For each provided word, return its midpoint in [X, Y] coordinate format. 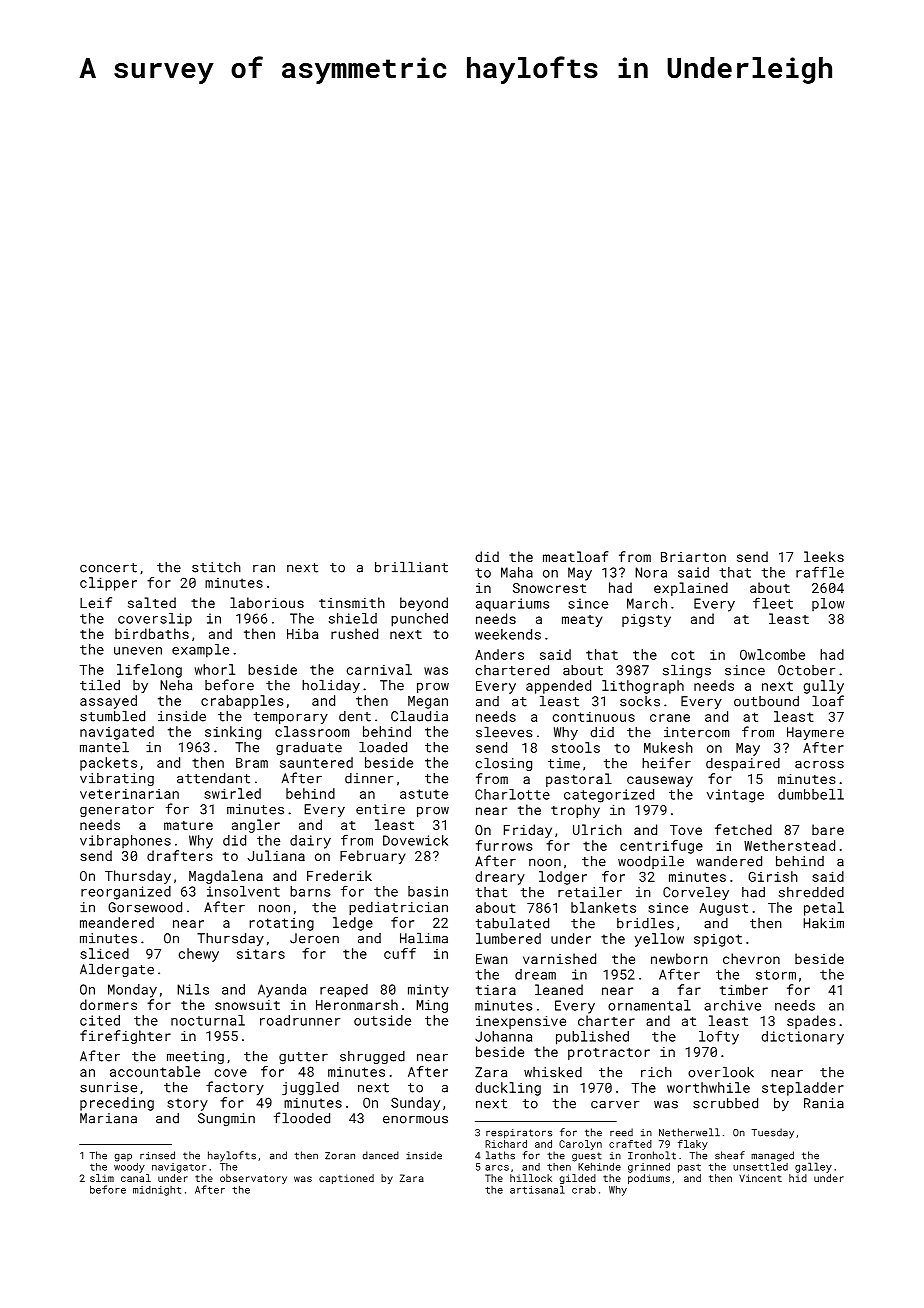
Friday [528, 831]
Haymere [815, 733]
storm [776, 975]
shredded [811, 892]
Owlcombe [772, 654]
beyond [424, 604]
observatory [253, 1179]
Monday [132, 991]
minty [428, 991]
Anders [499, 654]
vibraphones [125, 841]
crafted [630, 1144]
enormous [415, 1119]
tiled [100, 685]
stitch [216, 567]
